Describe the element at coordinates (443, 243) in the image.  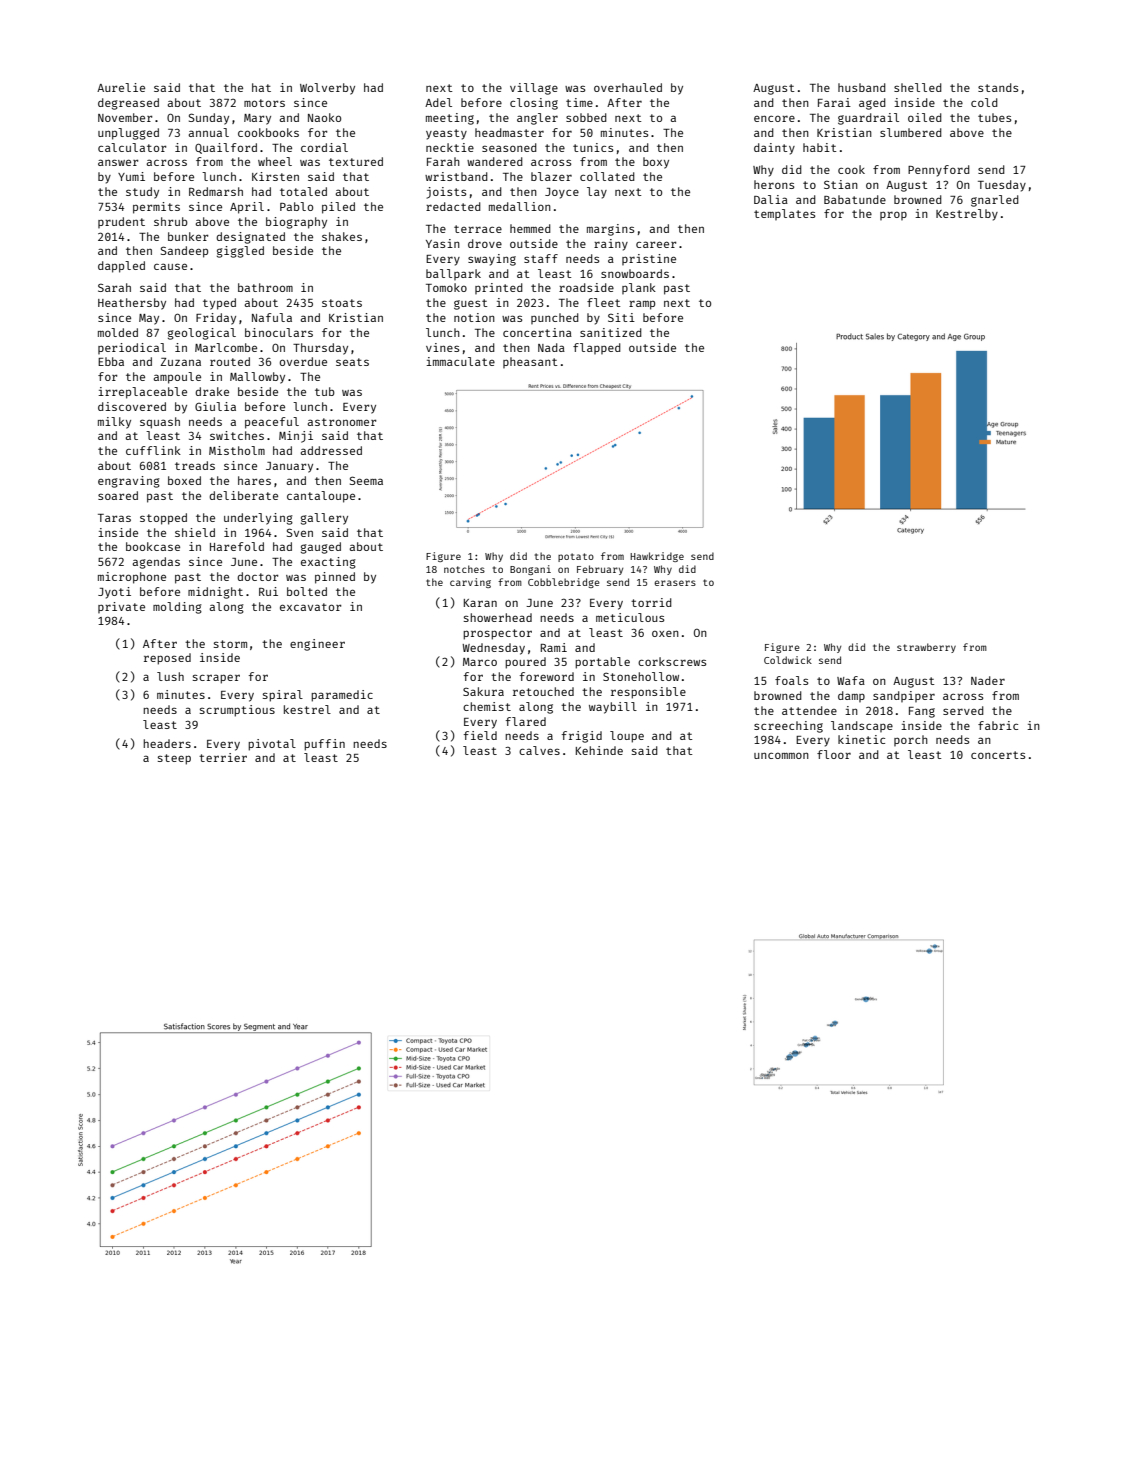
I see `Yasin` at that location.
